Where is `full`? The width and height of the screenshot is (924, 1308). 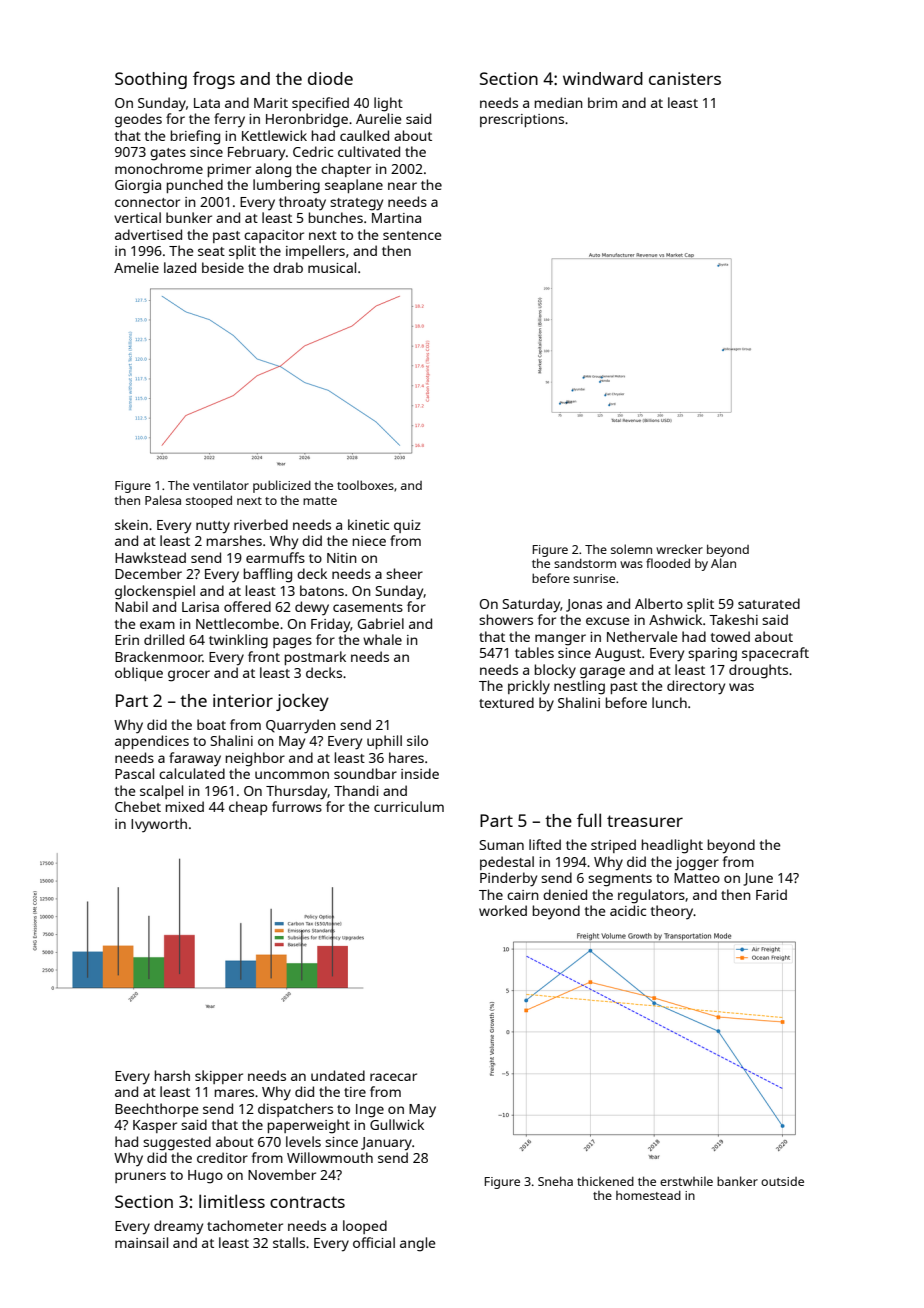
full is located at coordinates (589, 820).
